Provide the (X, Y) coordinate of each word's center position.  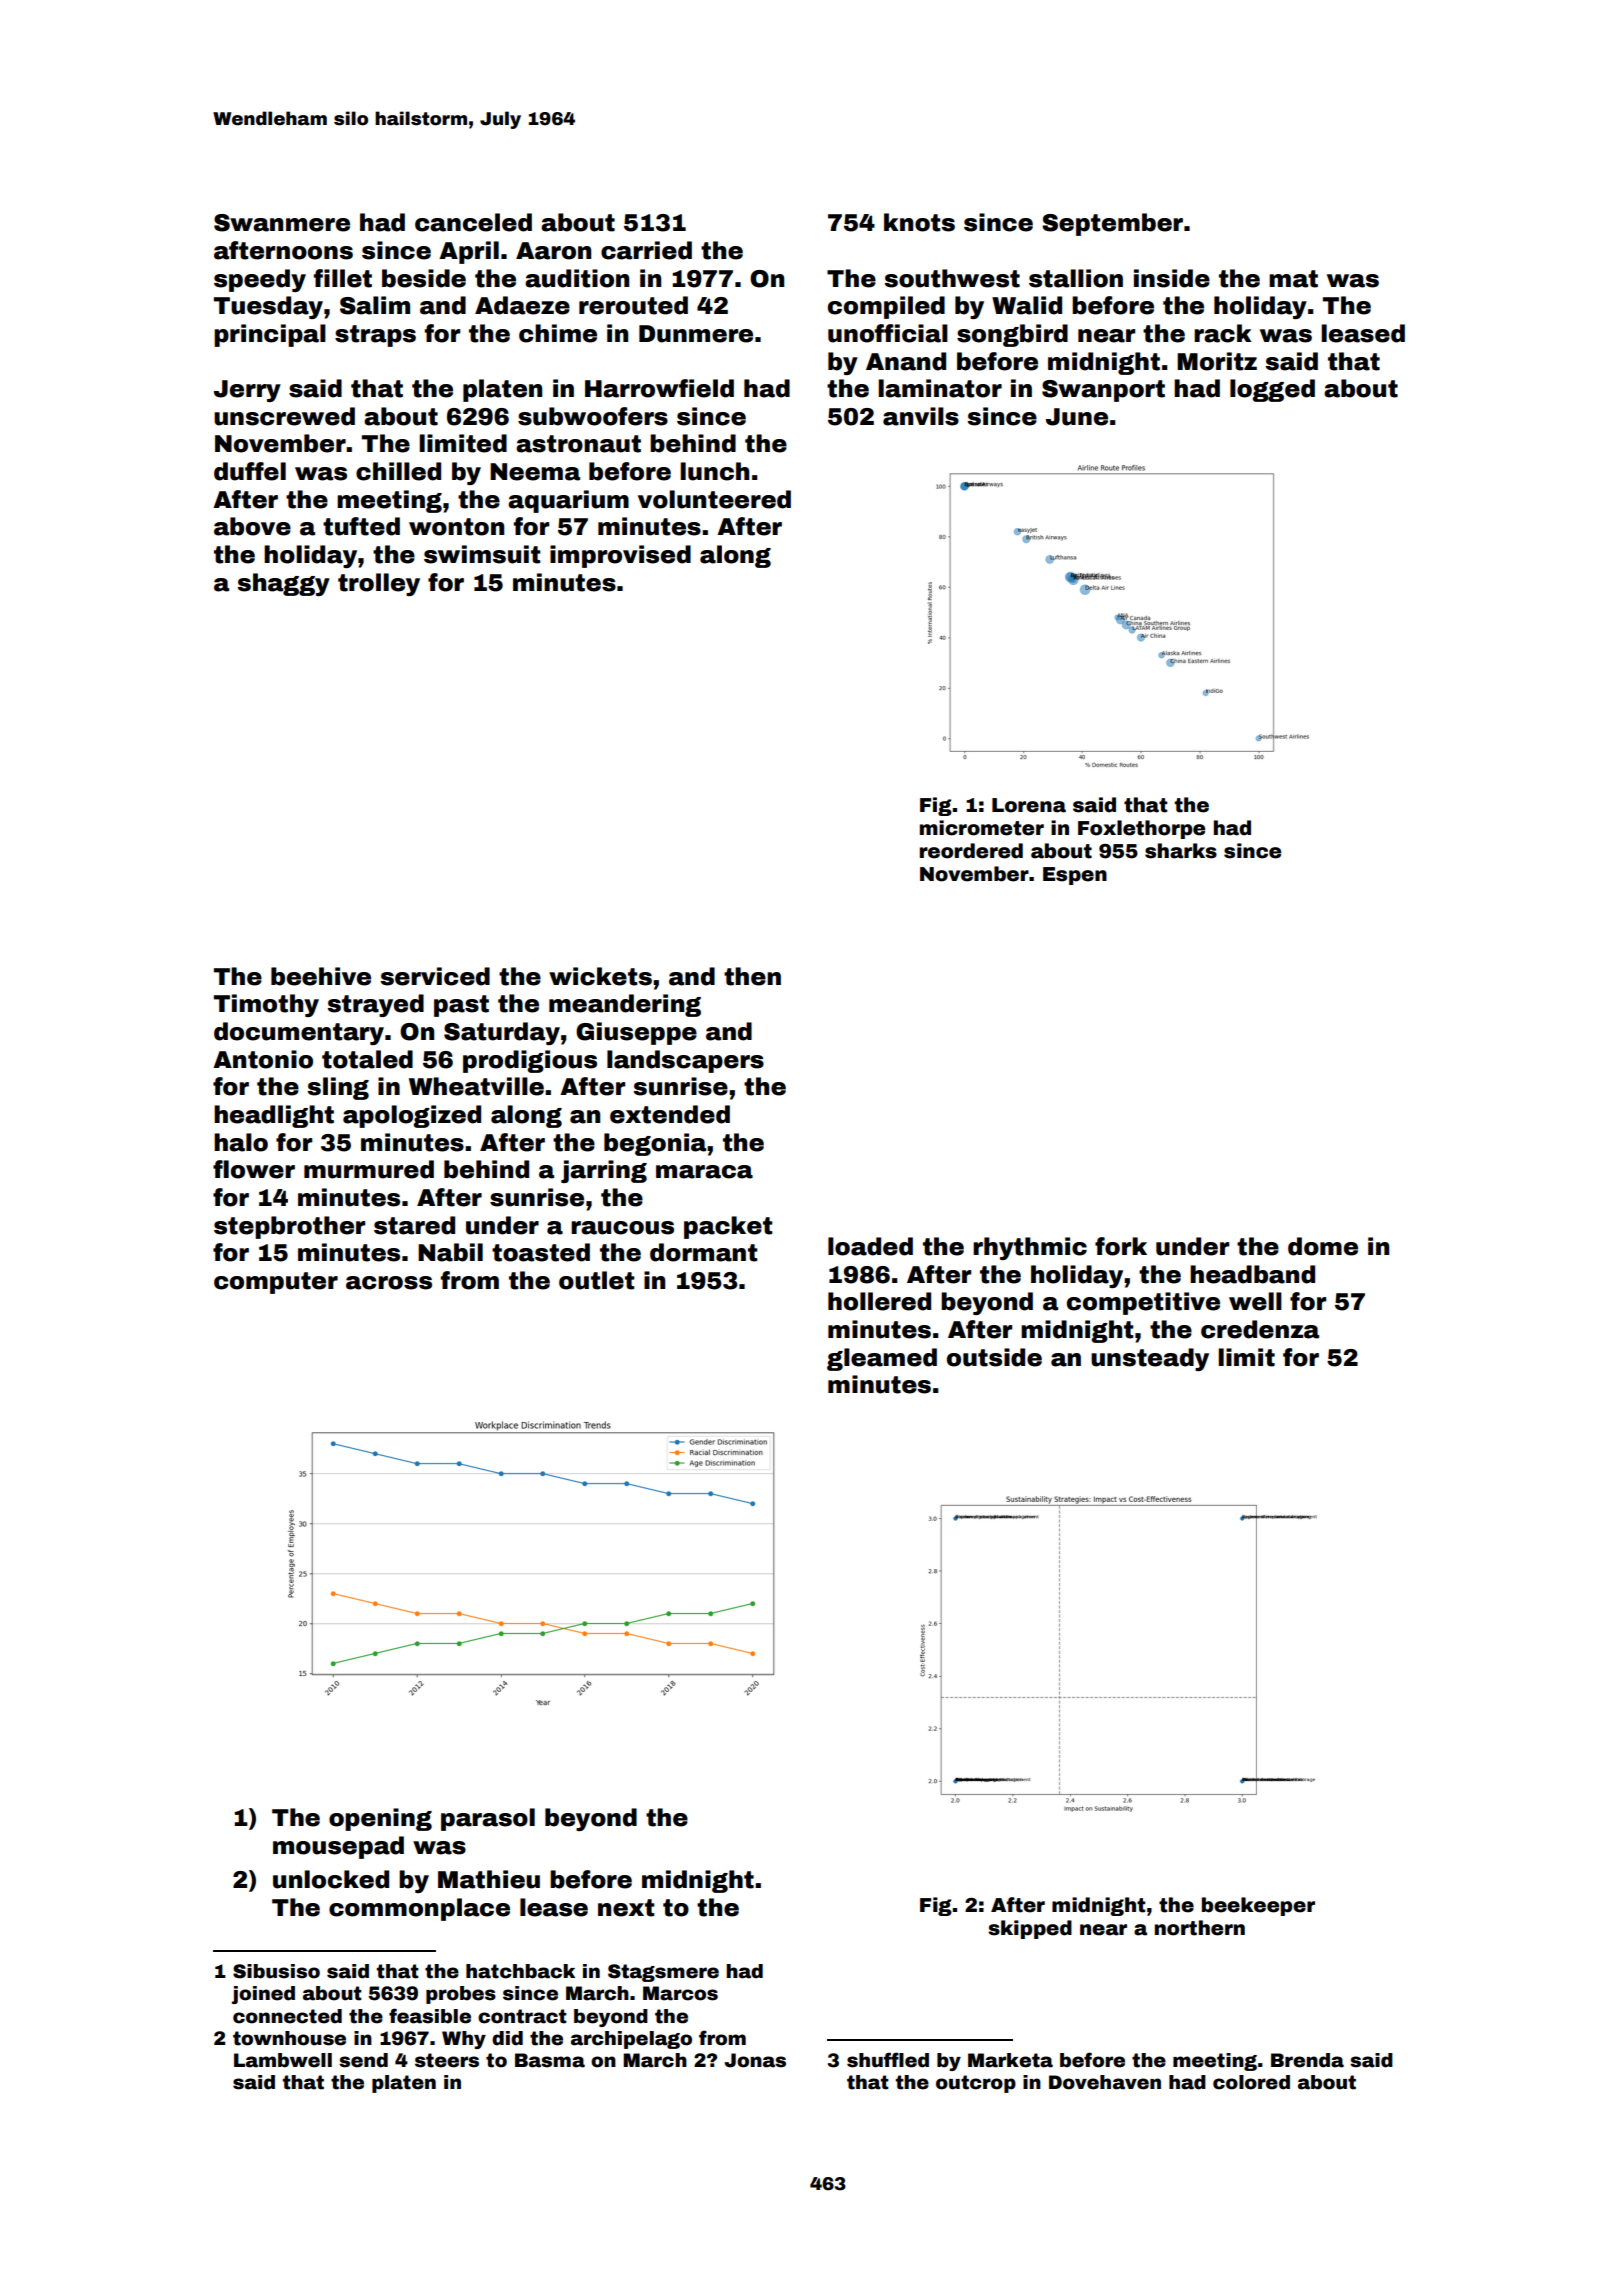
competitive (1143, 1303)
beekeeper (1258, 1906)
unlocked (331, 1879)
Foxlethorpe (1141, 829)
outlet (596, 1280)
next (626, 1908)
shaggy (284, 584)
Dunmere (696, 334)
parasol (488, 1819)
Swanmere (282, 223)
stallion (1076, 278)
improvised (620, 556)
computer (276, 1283)
